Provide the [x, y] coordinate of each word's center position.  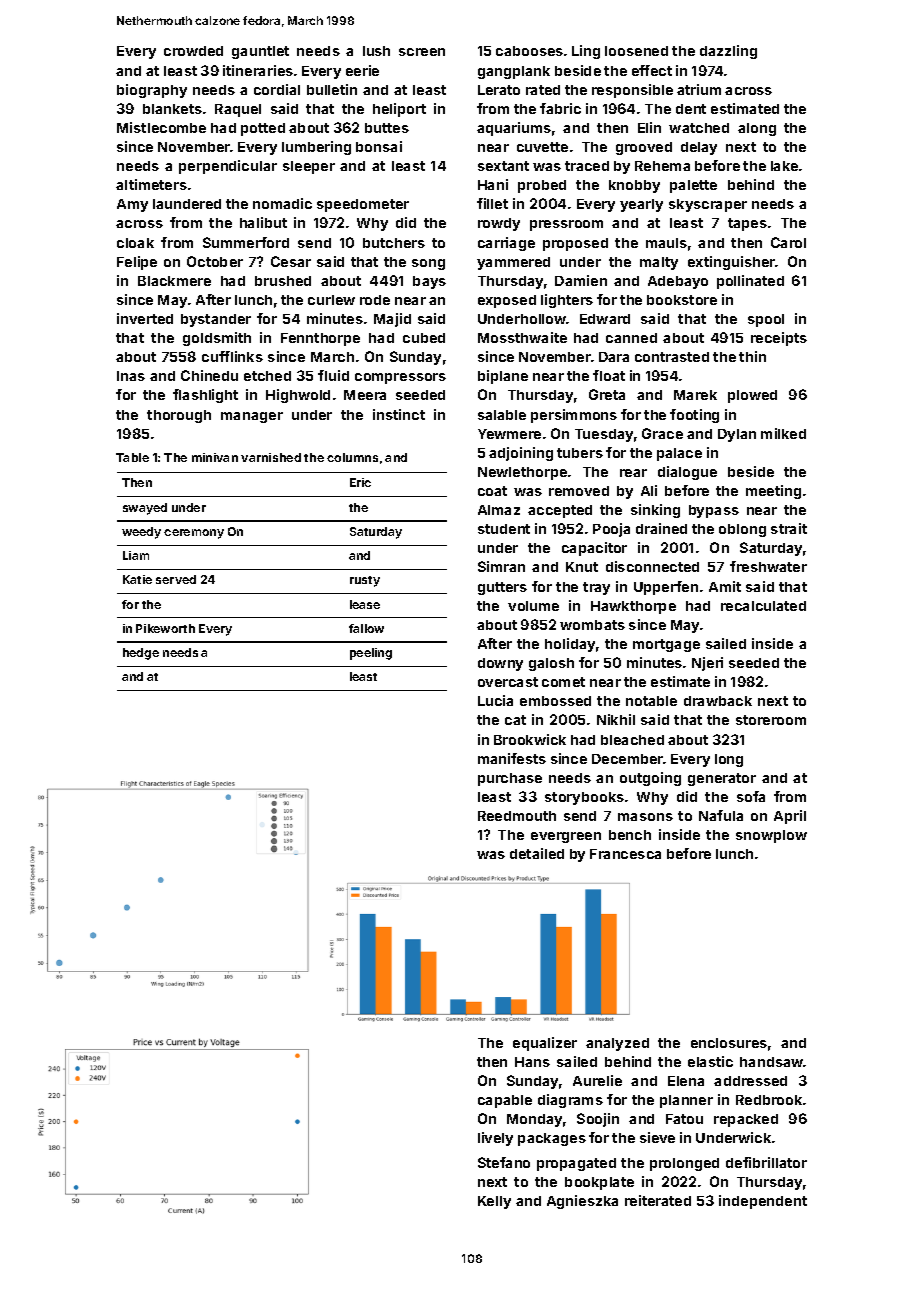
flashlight [205, 396]
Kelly [494, 1202]
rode [375, 300]
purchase [510, 779]
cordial [277, 89]
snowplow [771, 836]
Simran [501, 566]
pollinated [750, 282]
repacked [746, 1120]
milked [783, 433]
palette [693, 186]
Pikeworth [165, 628]
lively [495, 1139]
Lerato [499, 90]
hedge [141, 654]
